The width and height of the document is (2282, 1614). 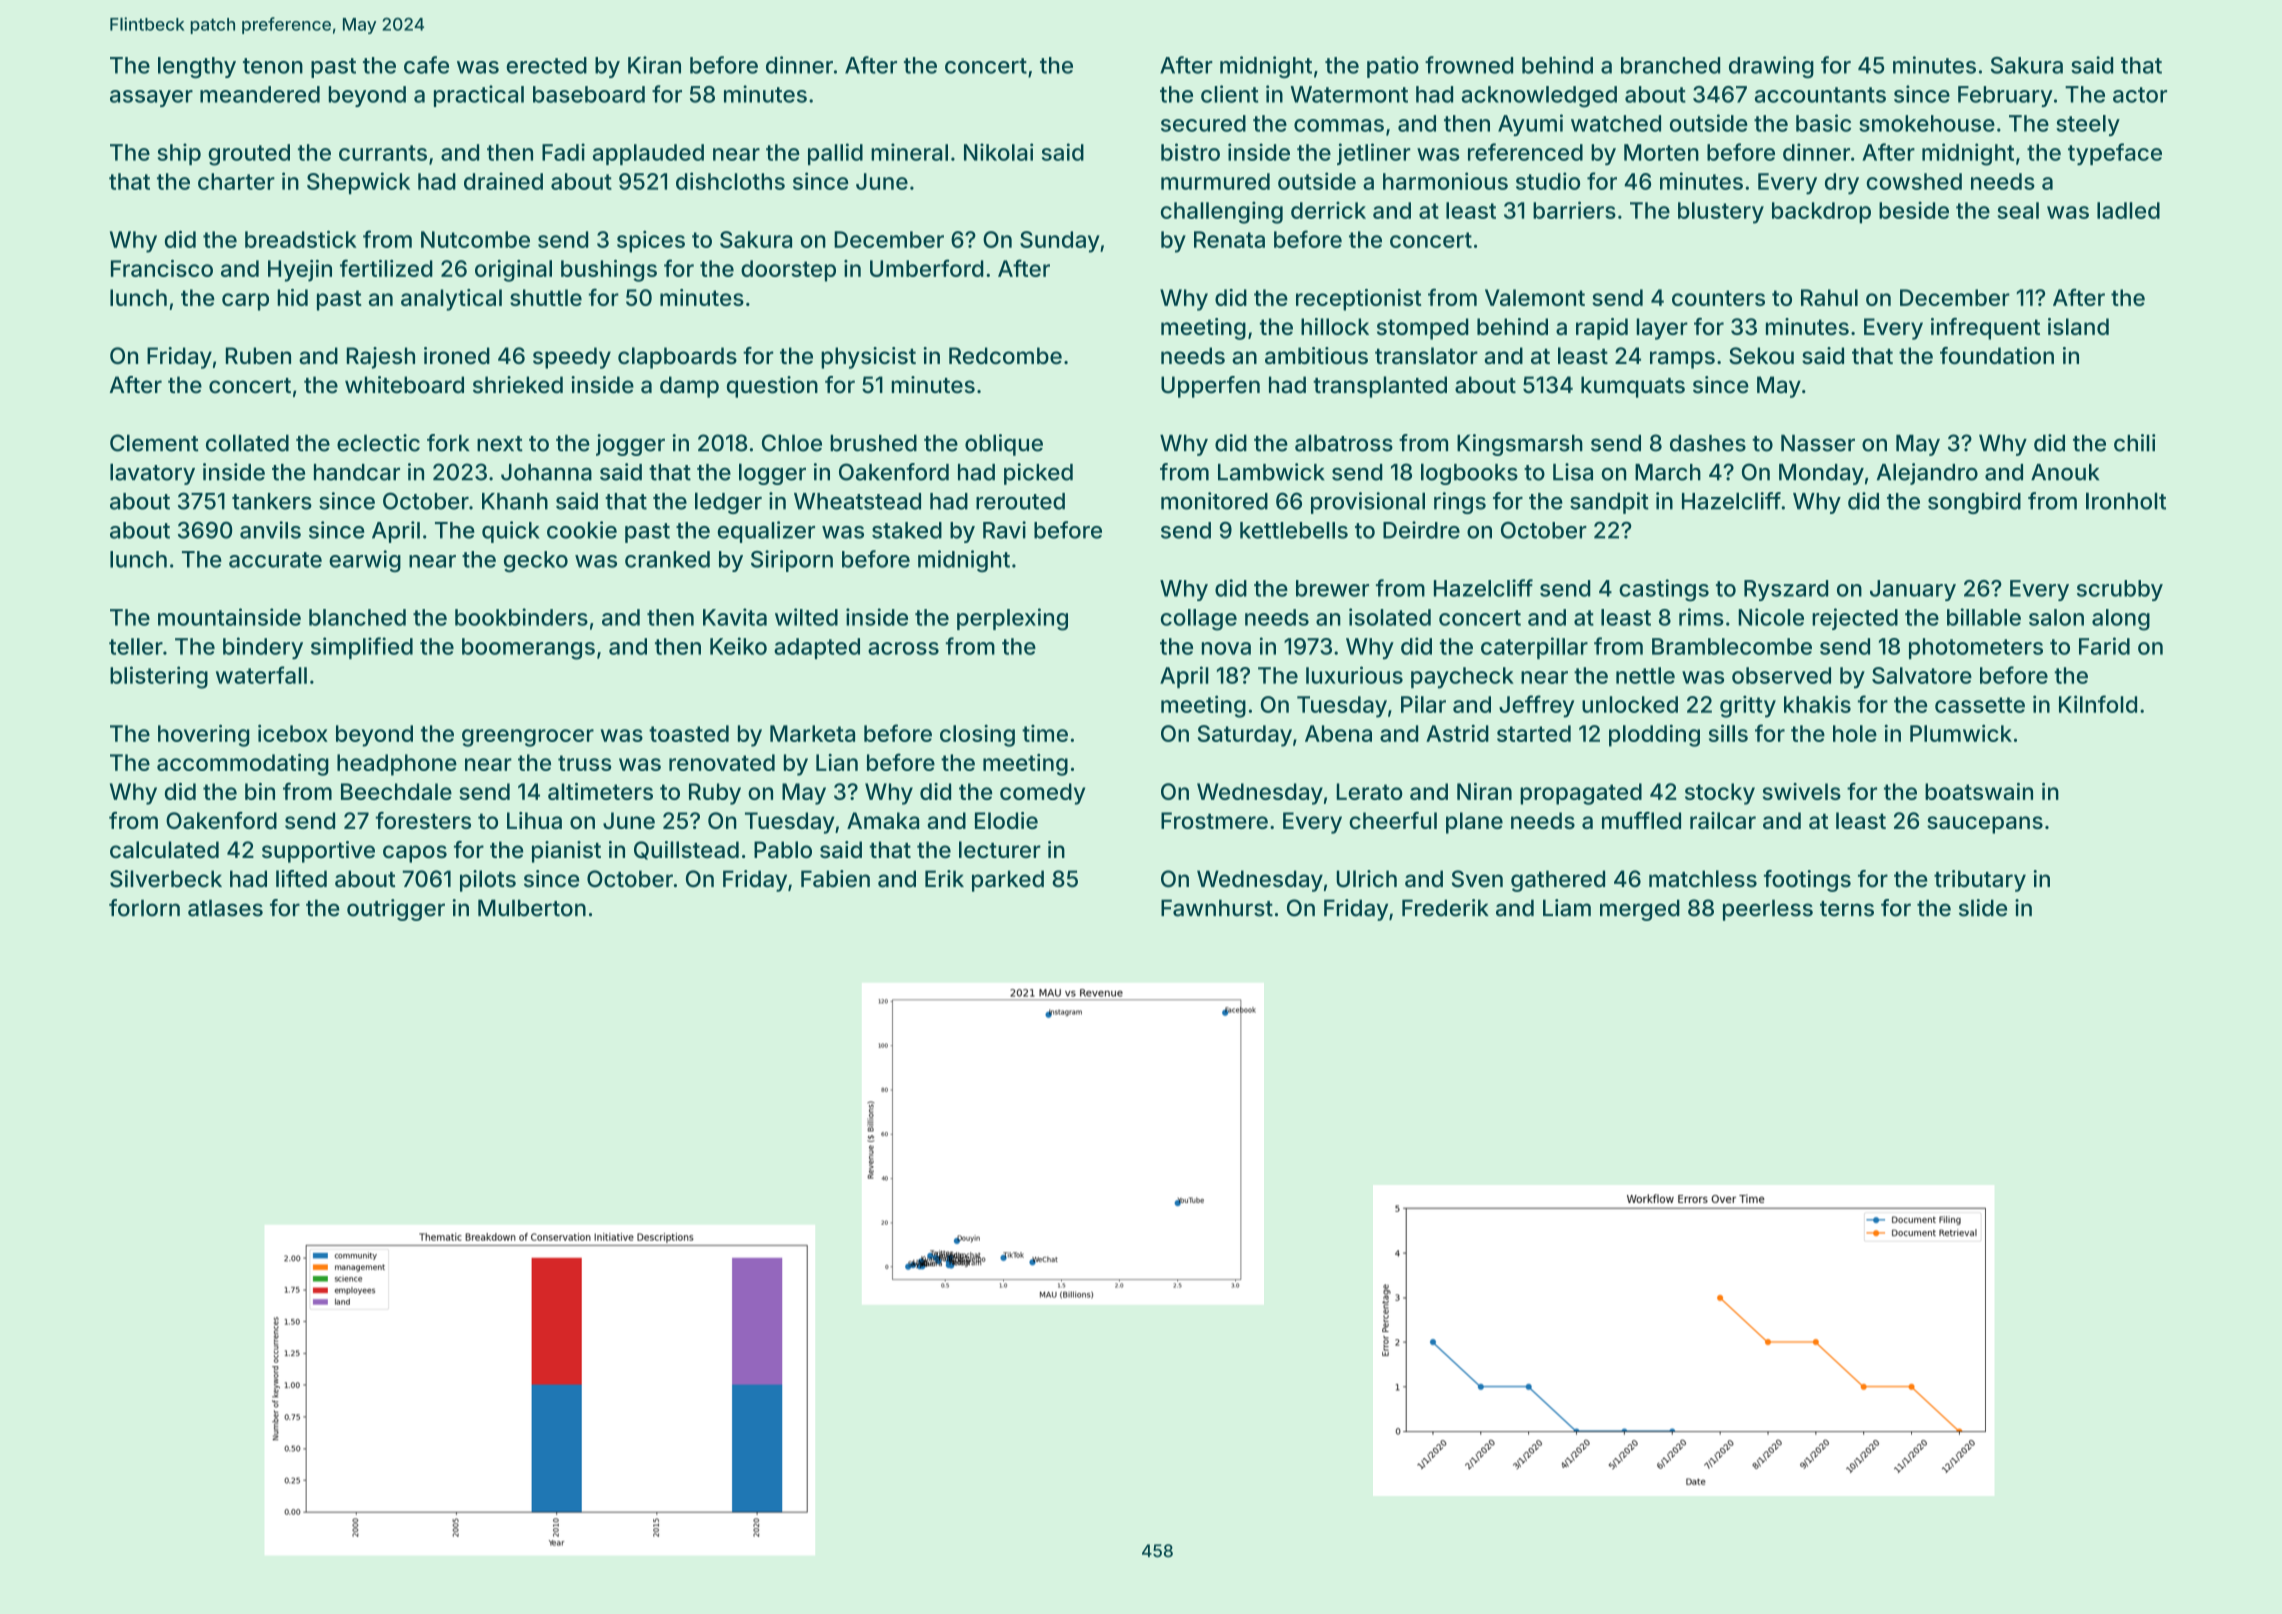 I want to click on cafe, so click(x=426, y=65).
